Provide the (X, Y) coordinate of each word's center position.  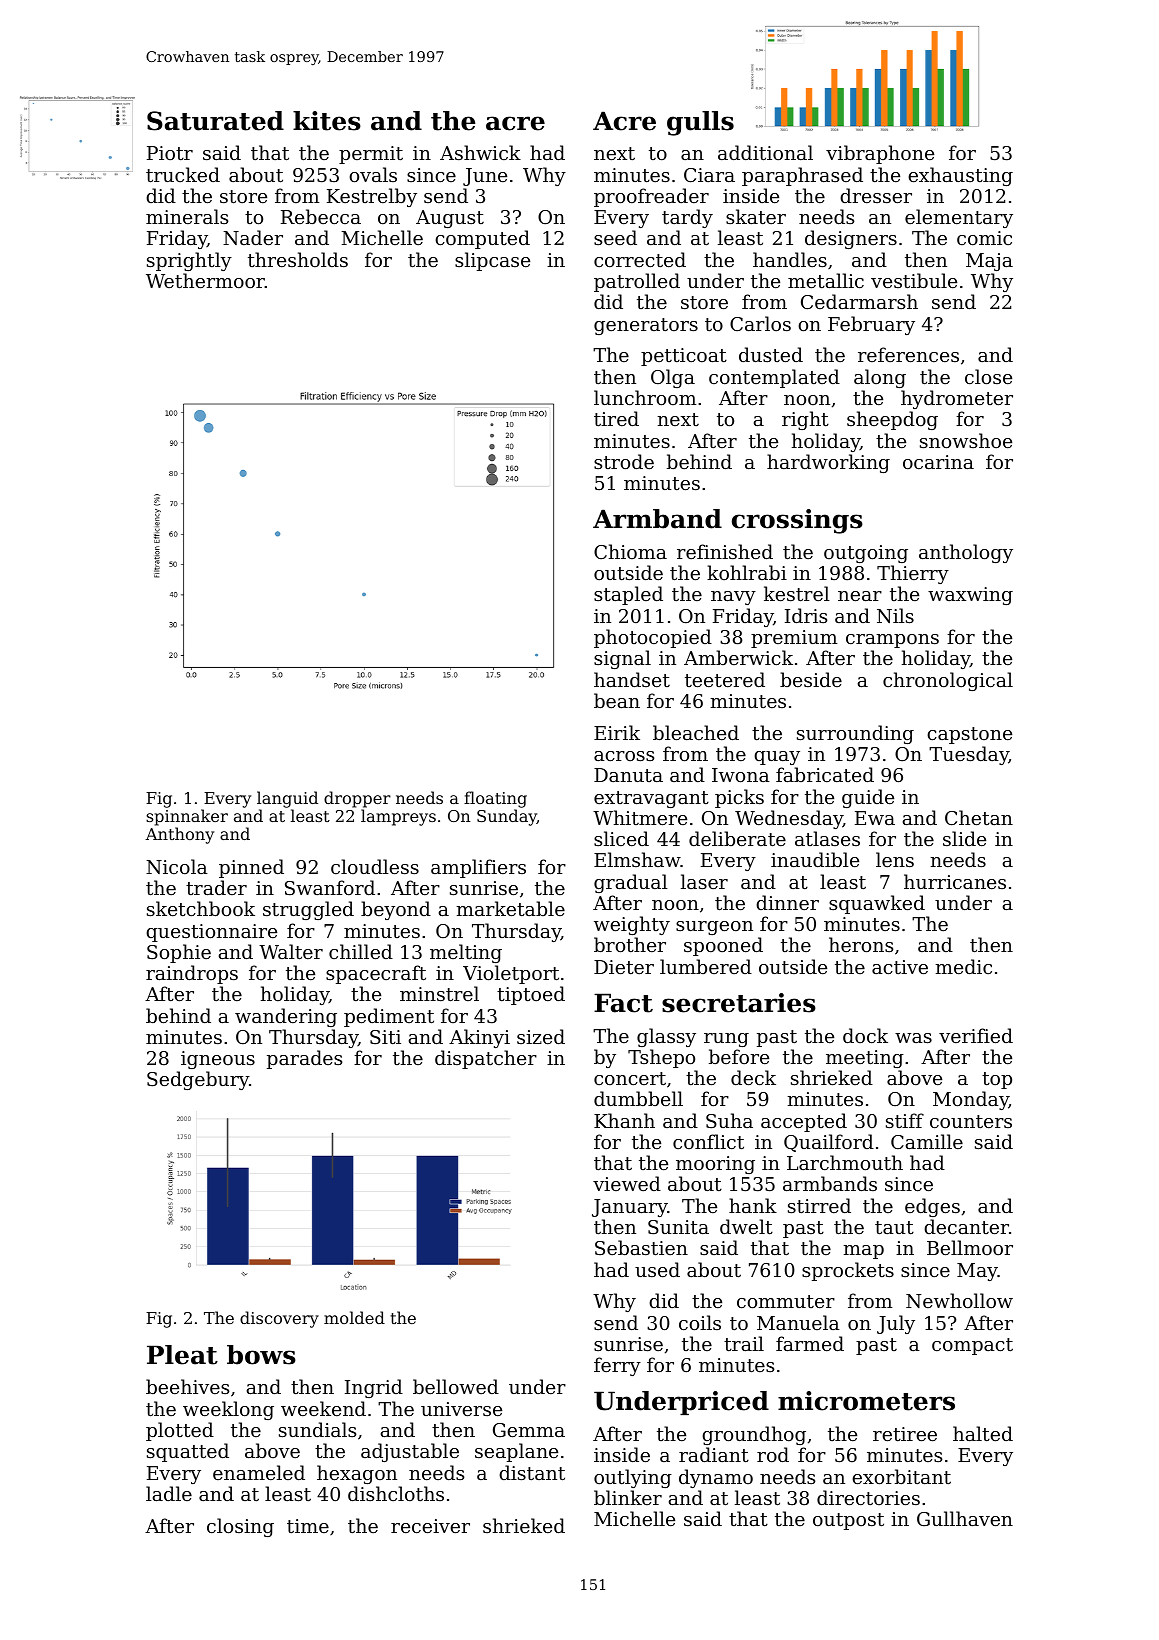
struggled (308, 910)
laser (704, 881)
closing (240, 1527)
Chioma (630, 551)
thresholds (298, 259)
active (900, 967)
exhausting (960, 176)
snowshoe (966, 440)
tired (616, 418)
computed (482, 239)
